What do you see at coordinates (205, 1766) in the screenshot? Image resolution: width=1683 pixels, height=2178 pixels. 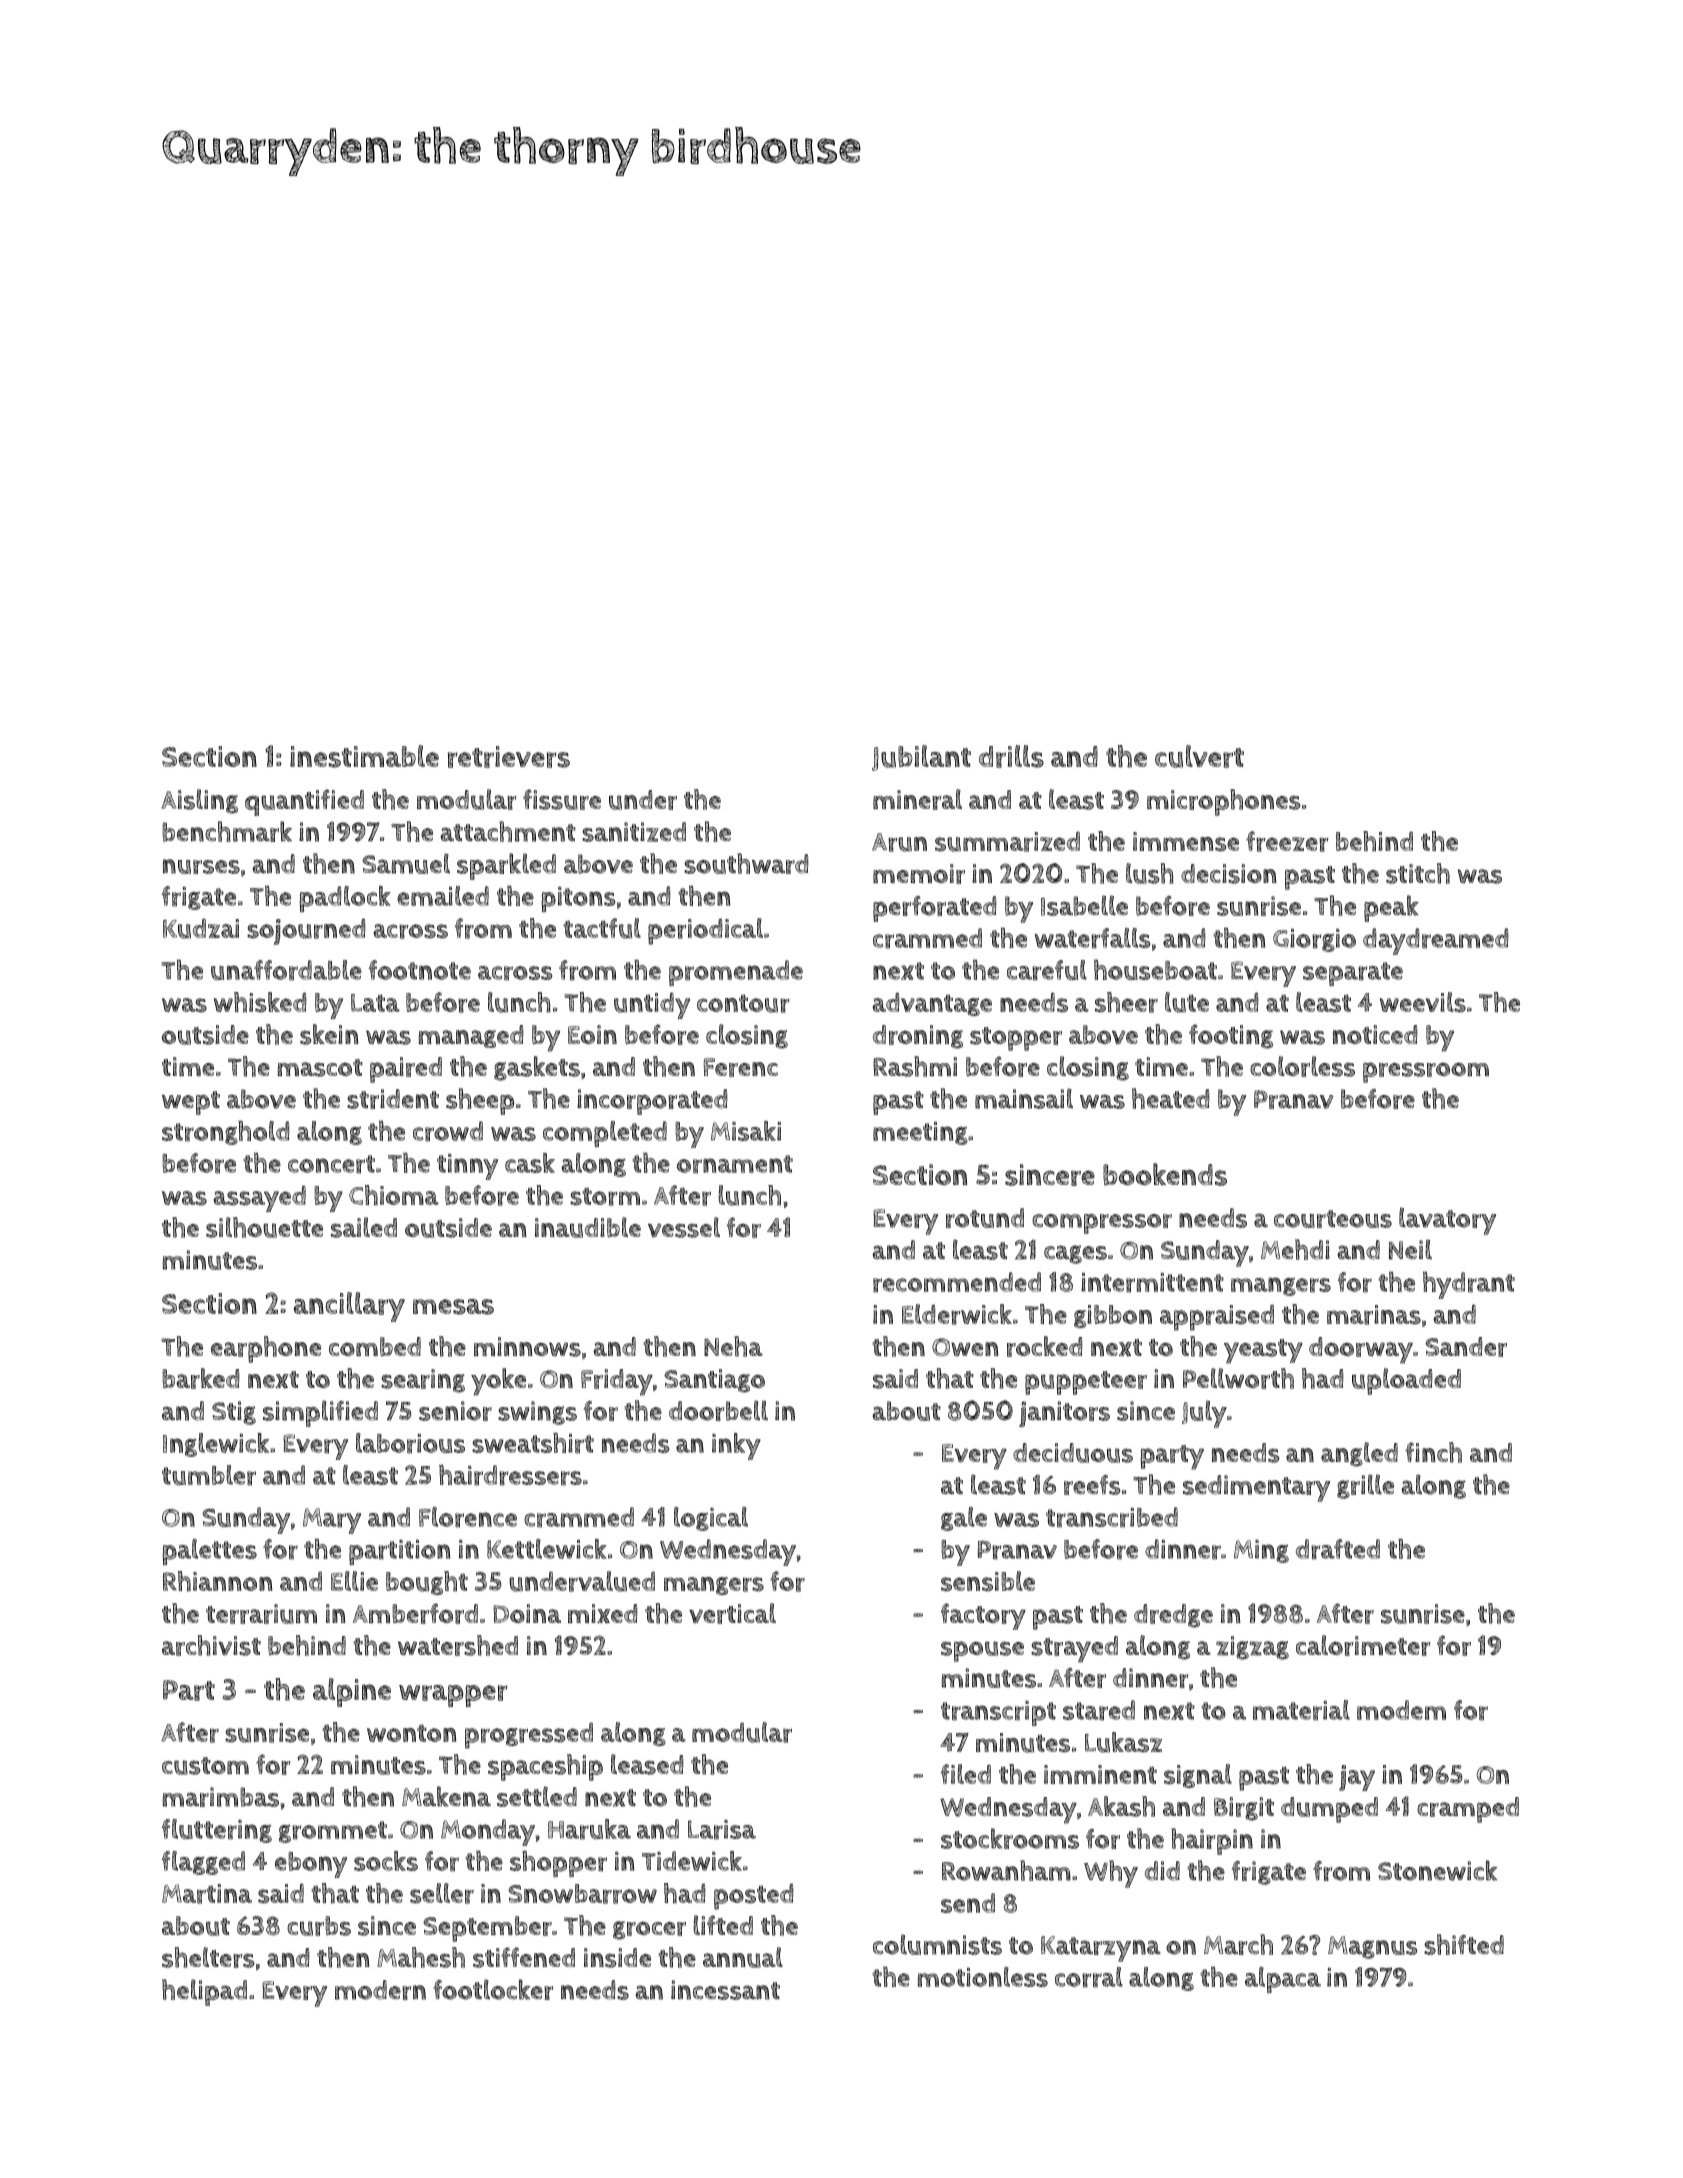 I see `custom` at bounding box center [205, 1766].
